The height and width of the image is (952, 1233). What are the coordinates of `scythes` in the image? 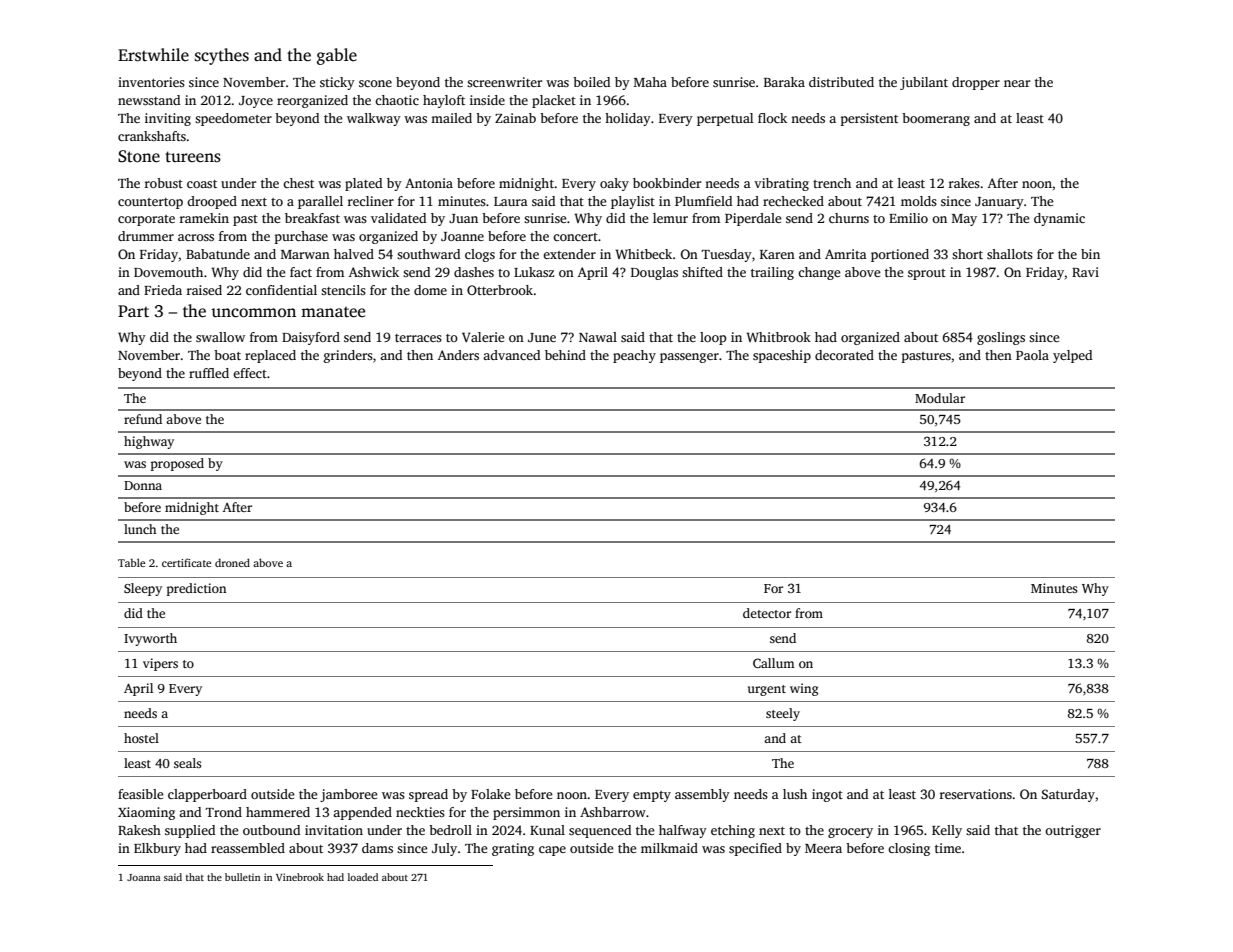 It's located at (222, 56).
